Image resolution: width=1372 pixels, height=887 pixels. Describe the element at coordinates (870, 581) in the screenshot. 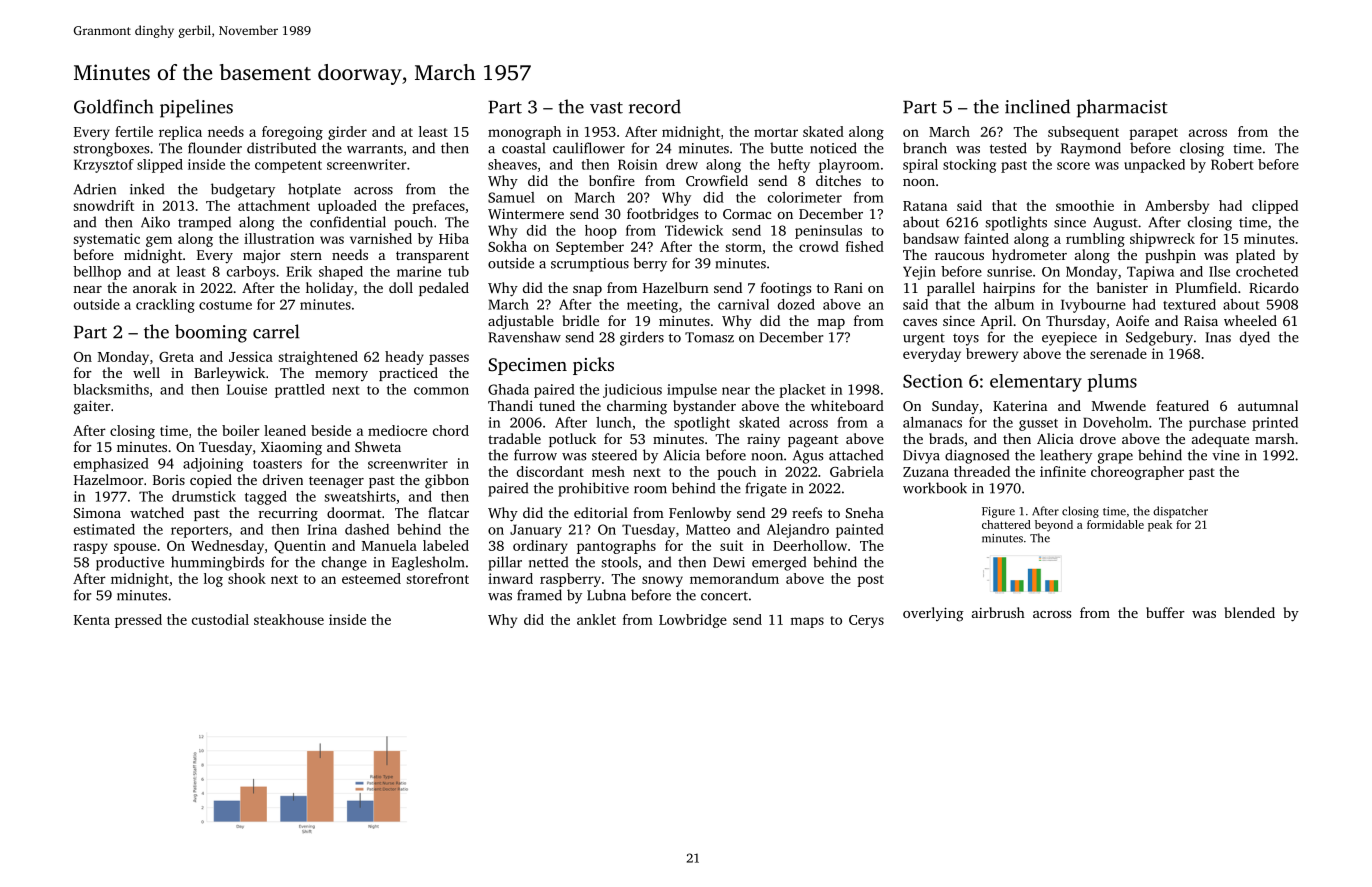

I see `post` at that location.
